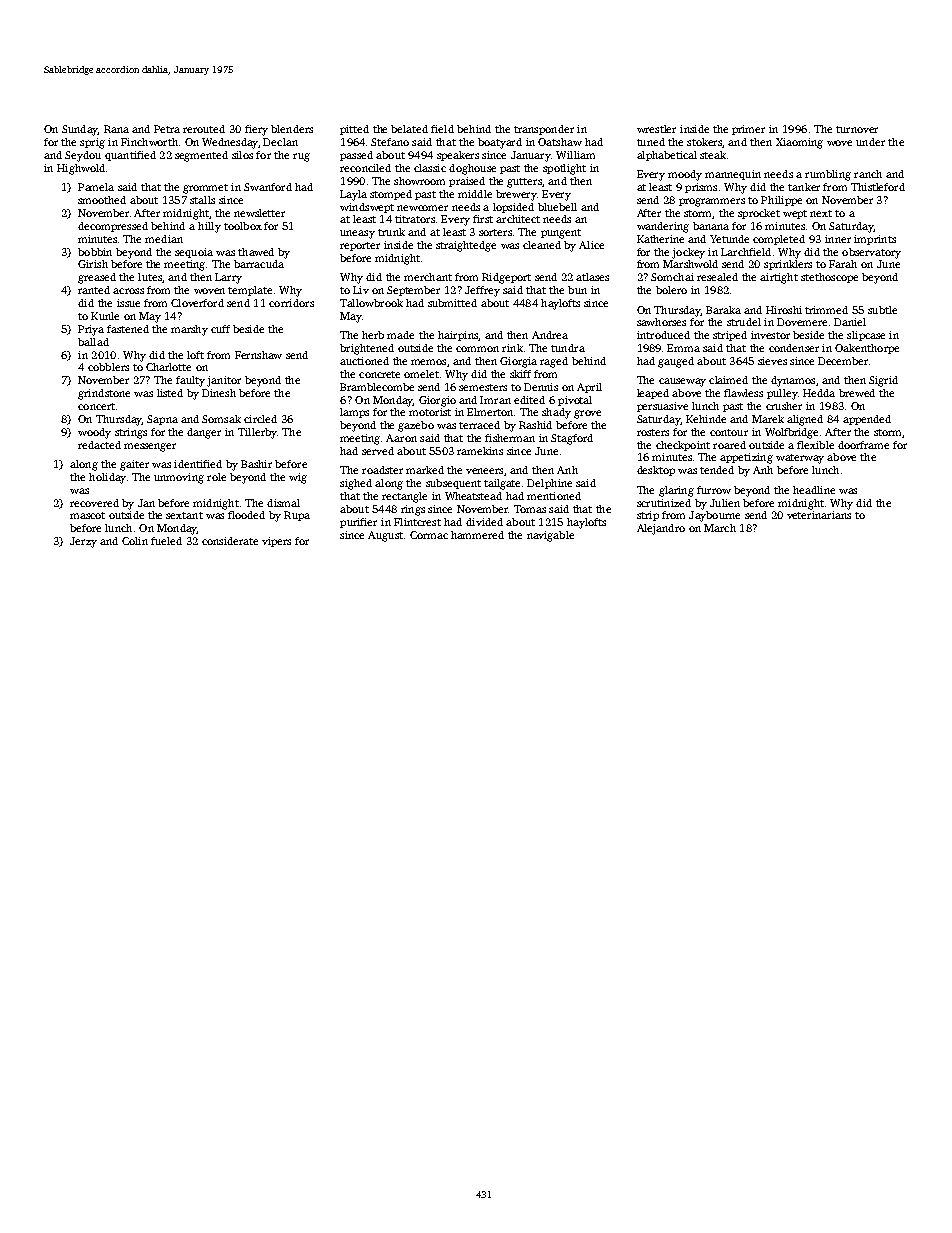 The image size is (952, 1233). I want to click on sprig, so click(92, 143).
